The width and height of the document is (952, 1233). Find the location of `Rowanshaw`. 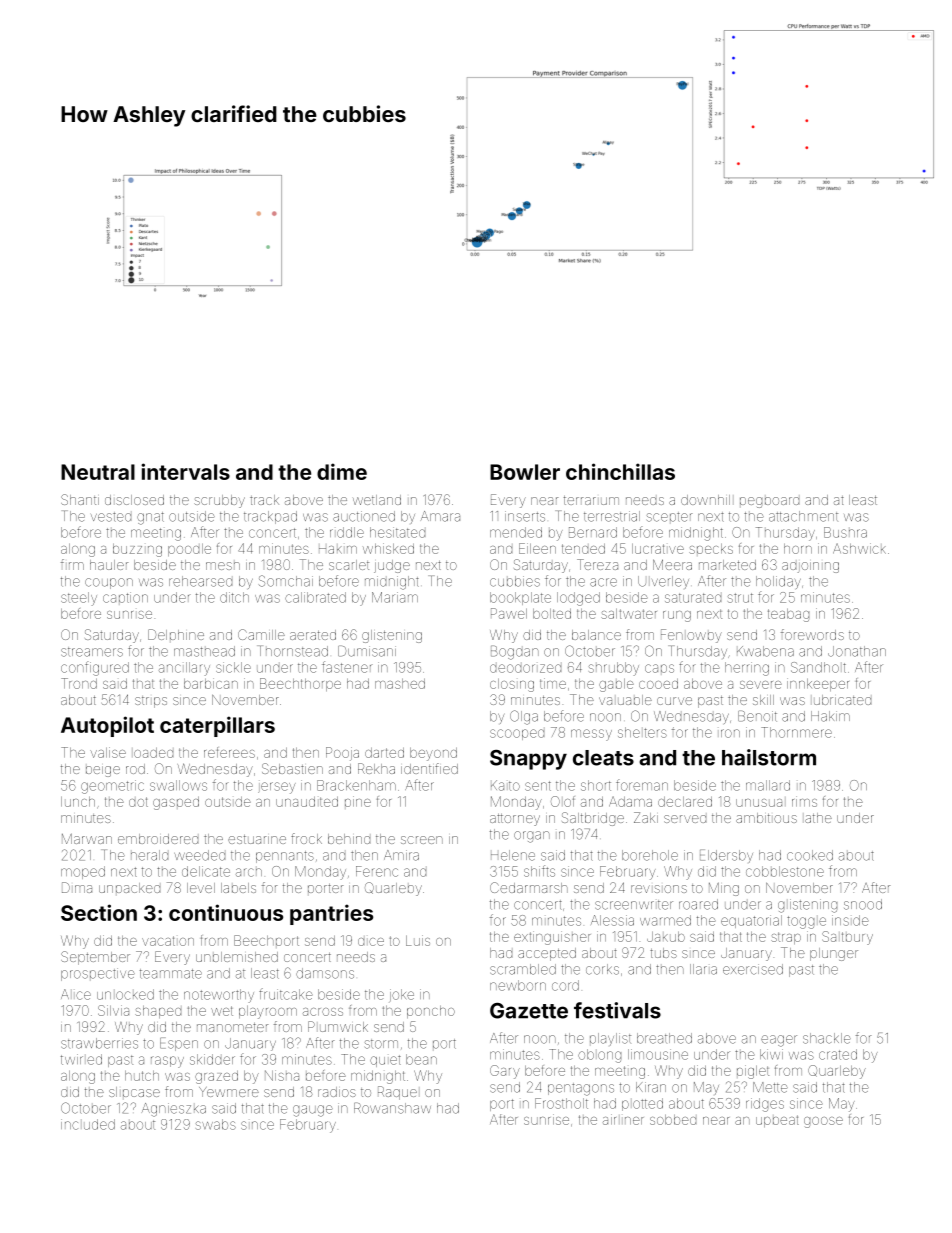

Rowanshaw is located at coordinates (392, 1108).
